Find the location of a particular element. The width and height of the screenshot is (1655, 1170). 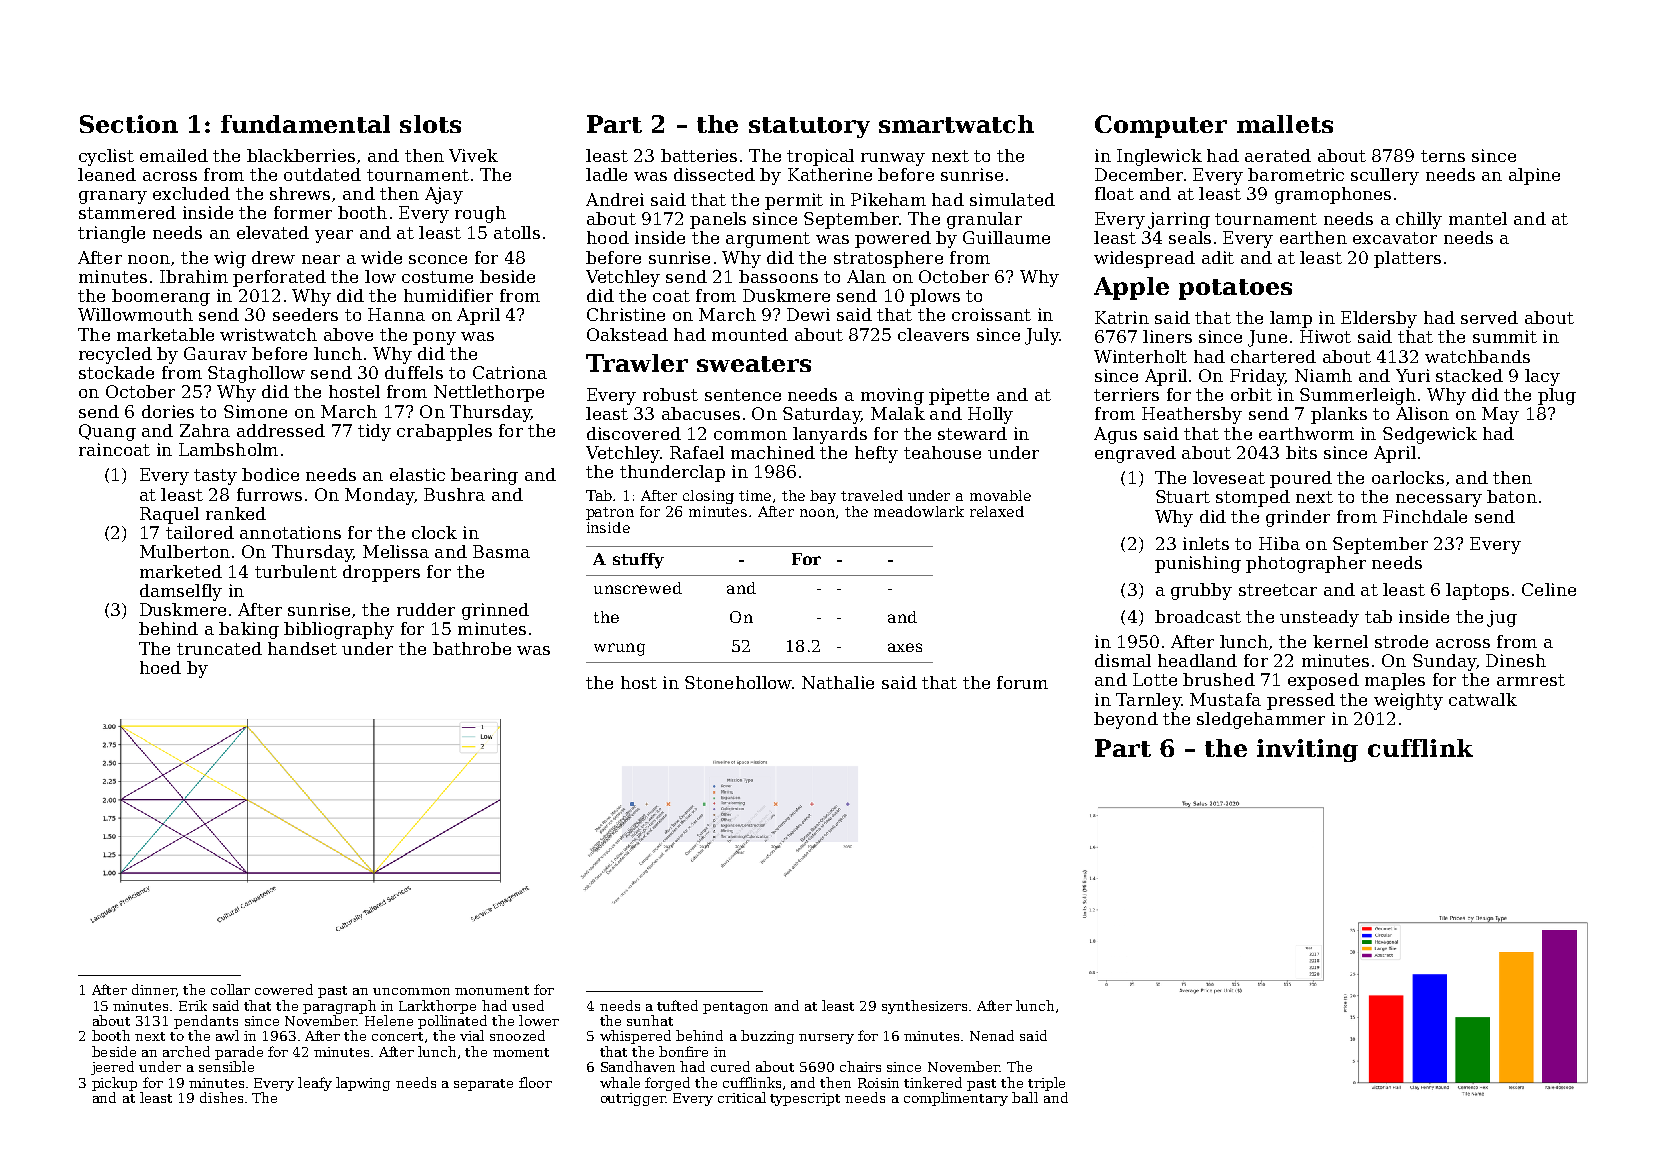

tufted is located at coordinates (677, 1005).
